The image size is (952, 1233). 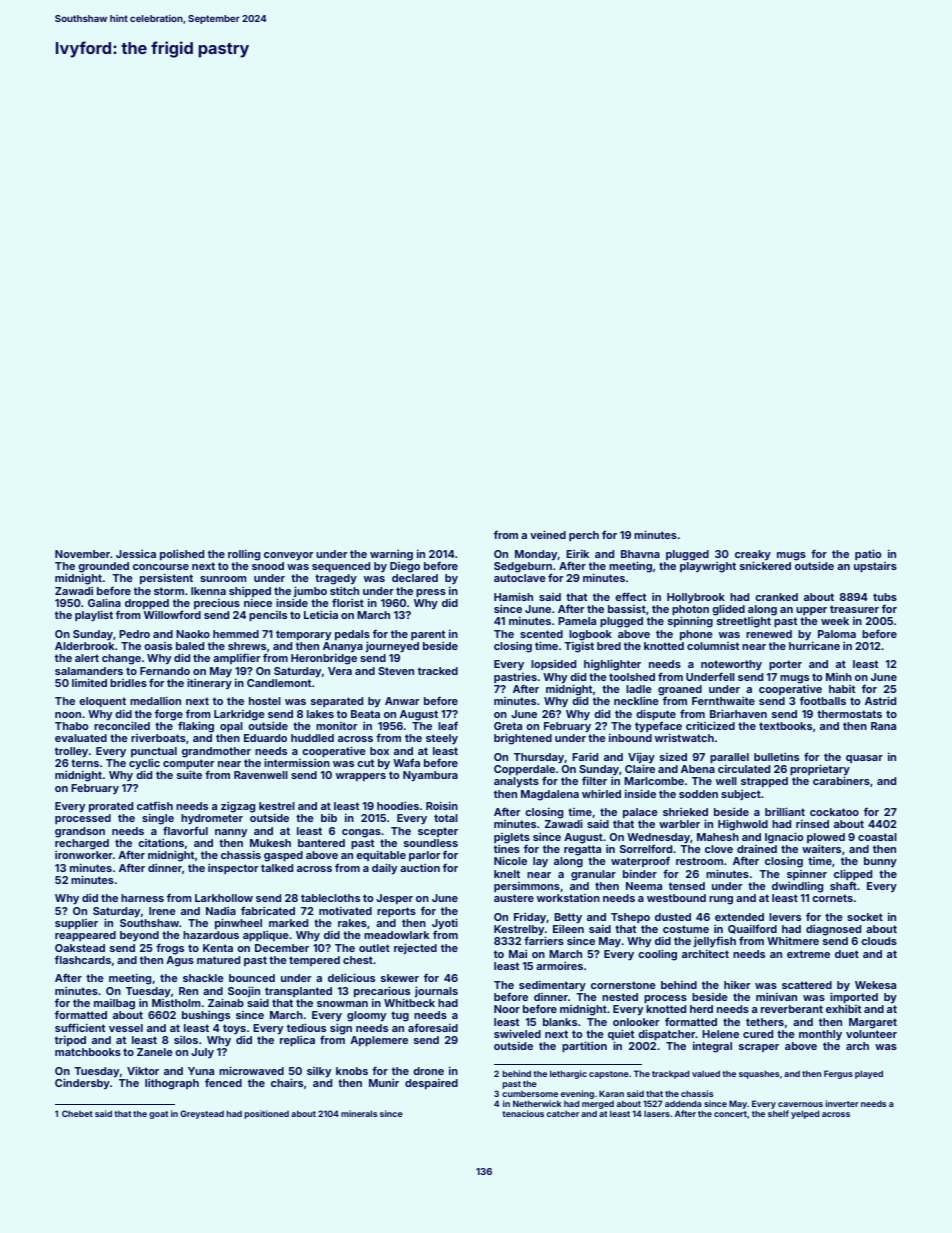 What do you see at coordinates (155, 805) in the screenshot?
I see `catfish` at bounding box center [155, 805].
